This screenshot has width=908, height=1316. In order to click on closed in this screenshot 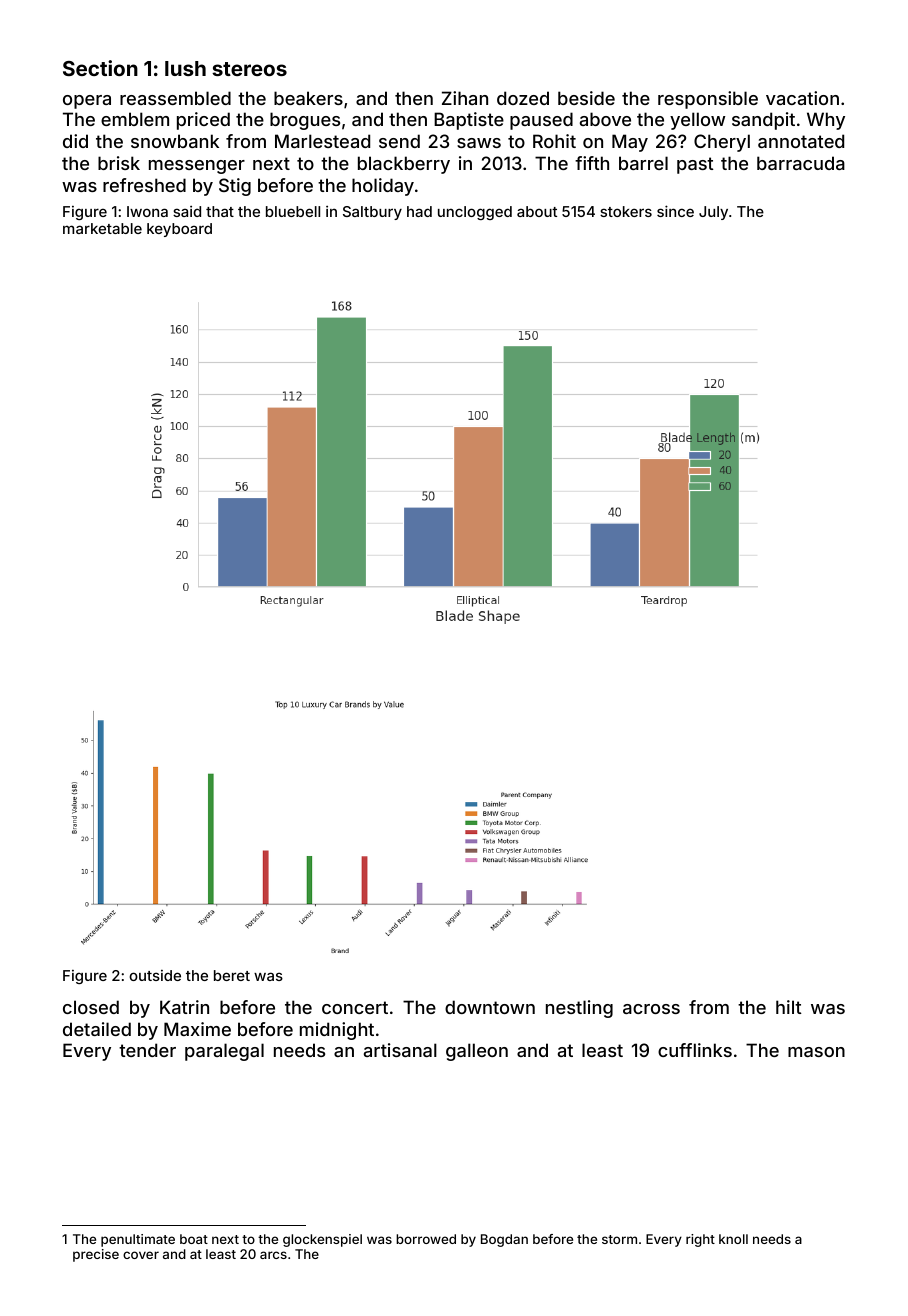, I will do `click(91, 1007)`.
